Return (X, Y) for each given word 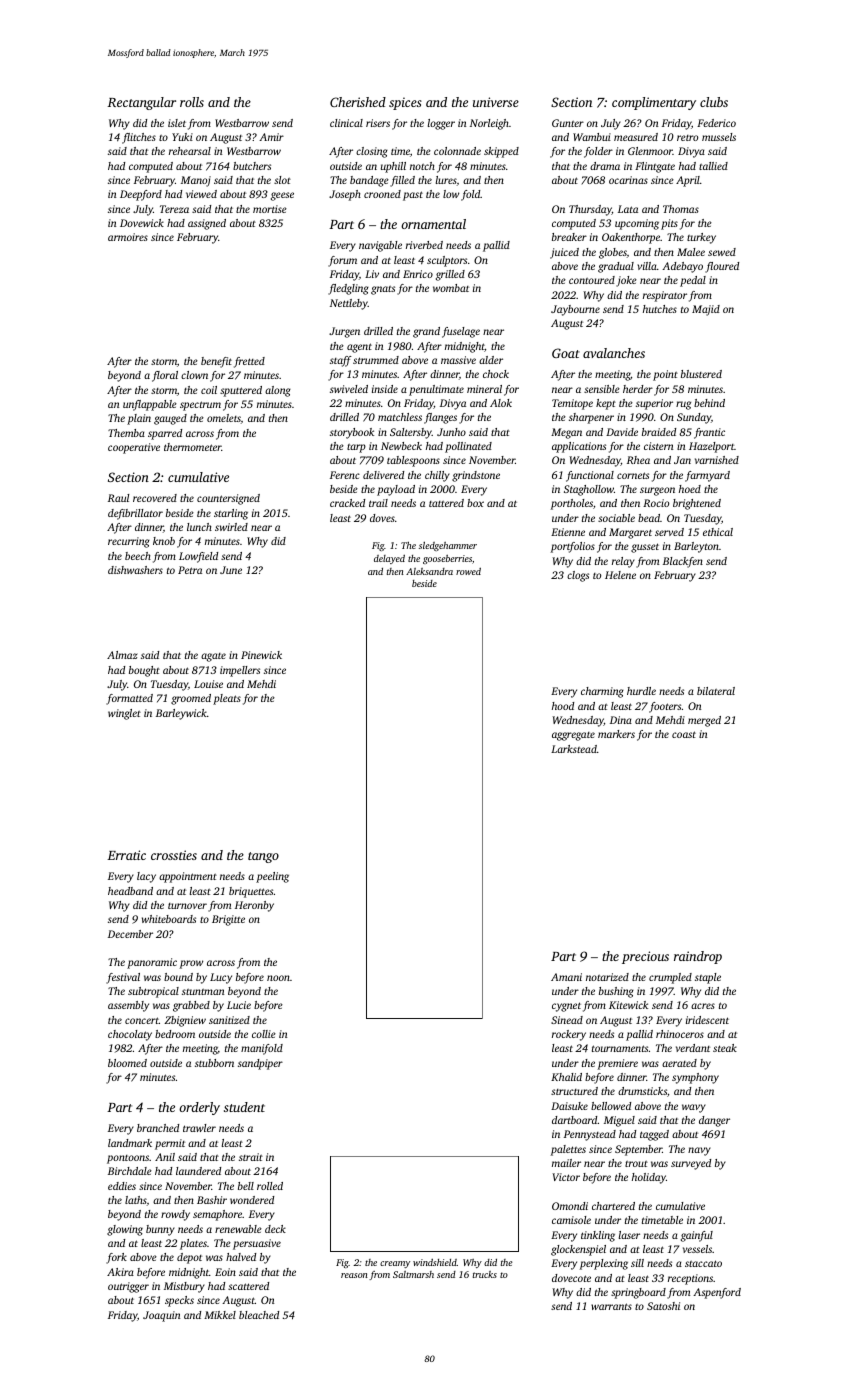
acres (703, 1006)
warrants (611, 1306)
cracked (347, 503)
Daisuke (569, 1106)
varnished (717, 460)
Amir (271, 137)
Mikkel (220, 1315)
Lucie (239, 1005)
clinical (346, 123)
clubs (714, 102)
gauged (170, 419)
